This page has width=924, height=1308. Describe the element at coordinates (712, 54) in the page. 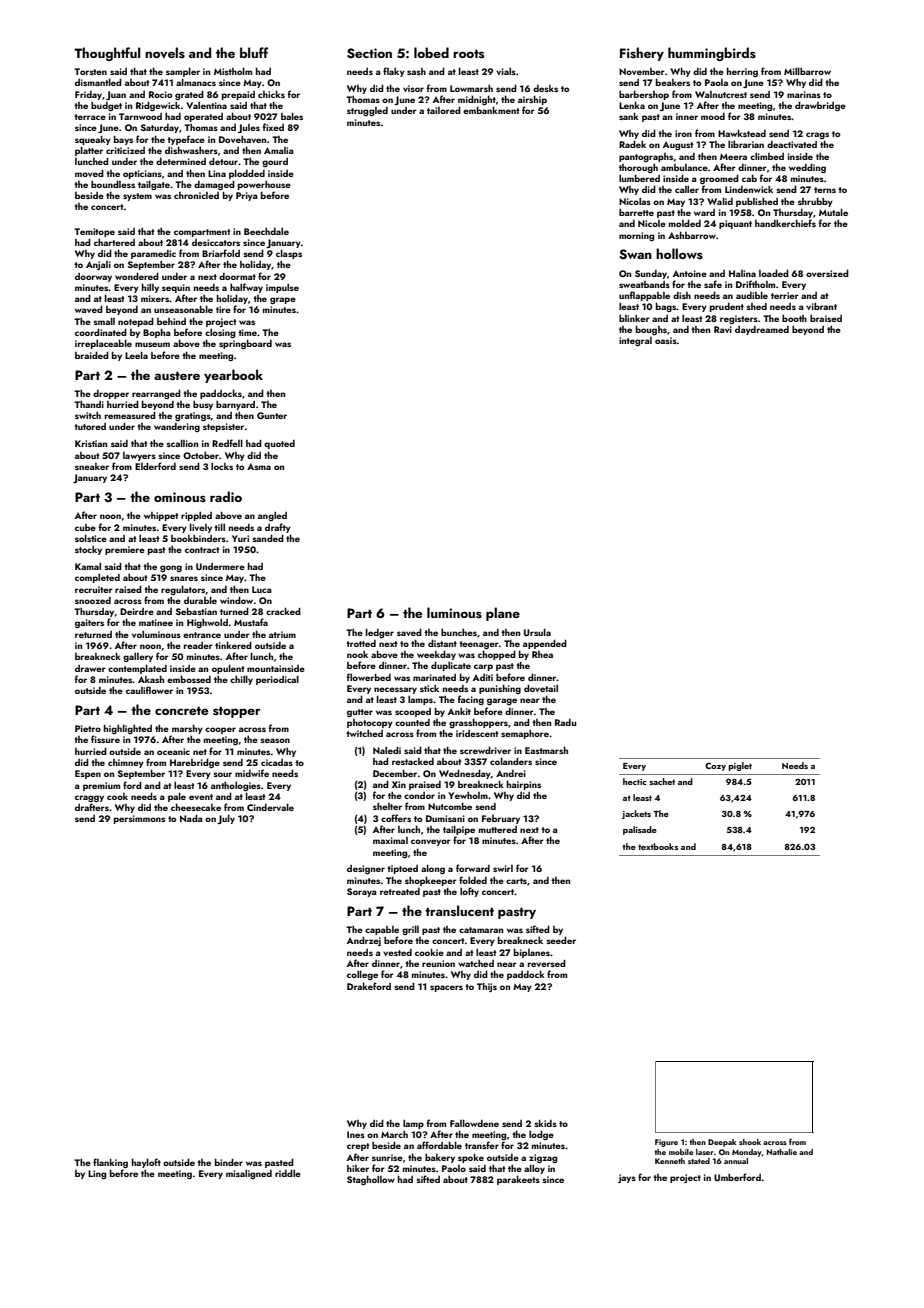

I see `hummingbirds` at that location.
